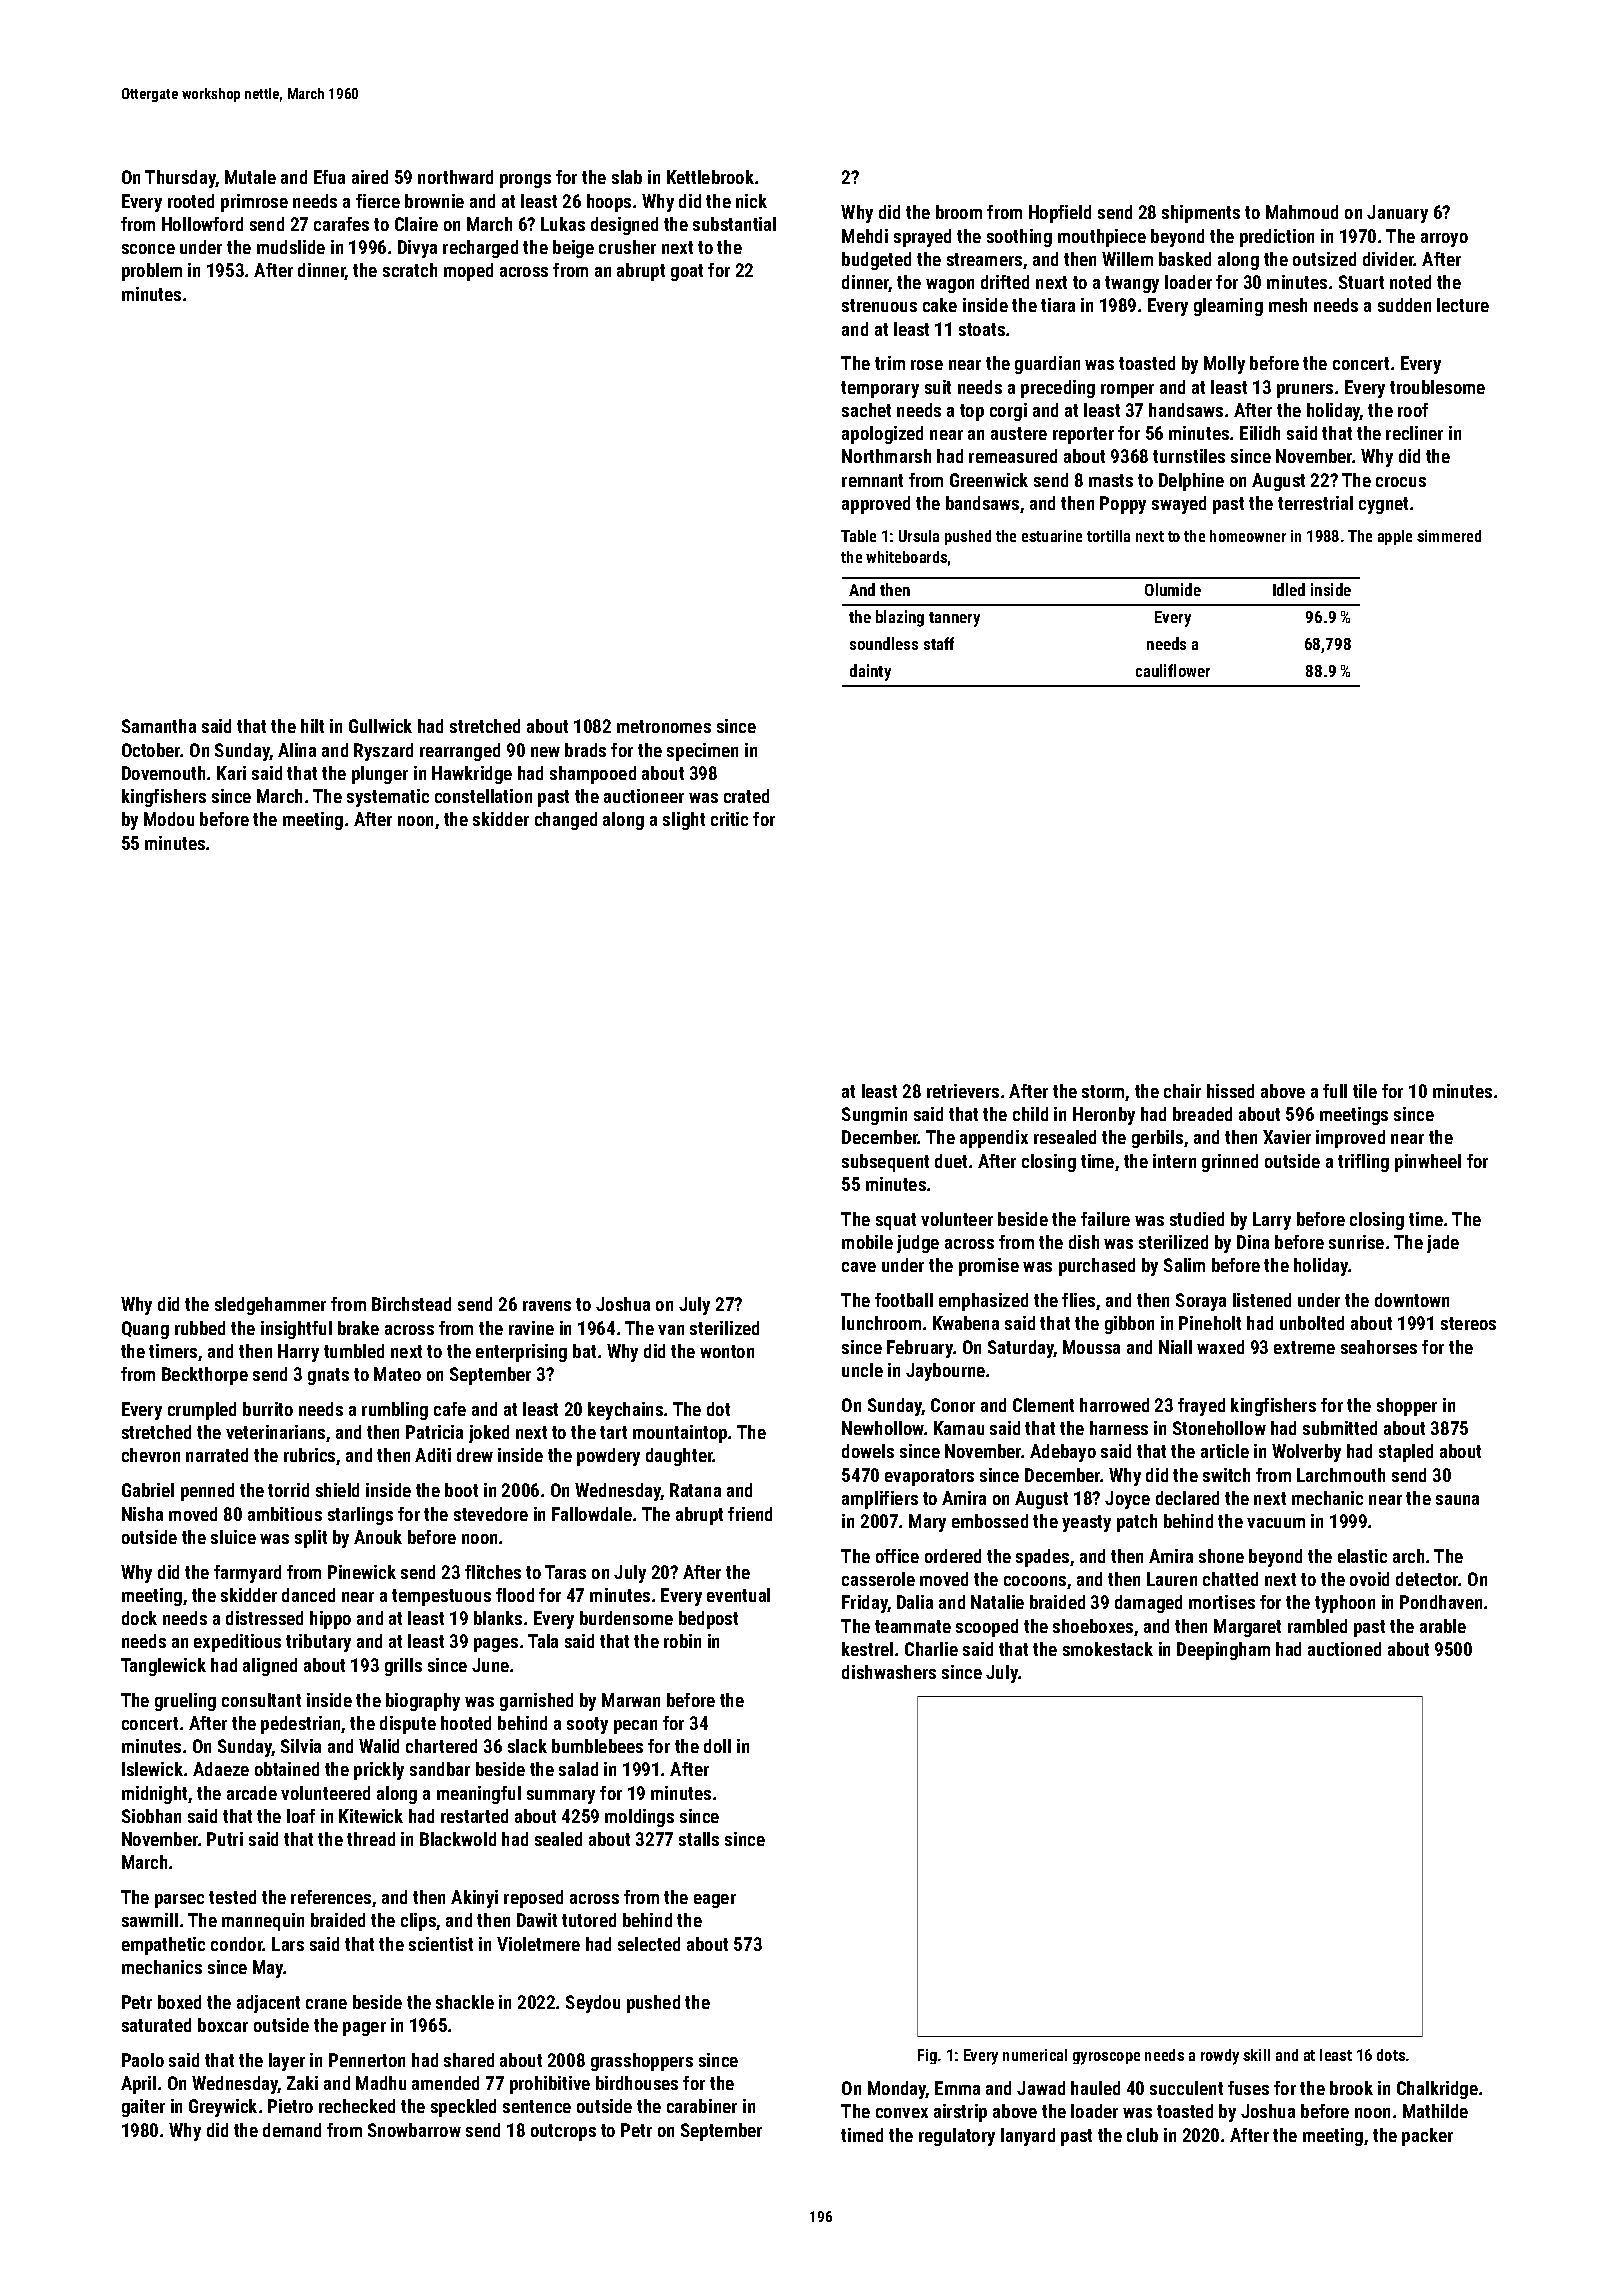  Describe the element at coordinates (169, 819) in the screenshot. I see `Modou` at that location.
